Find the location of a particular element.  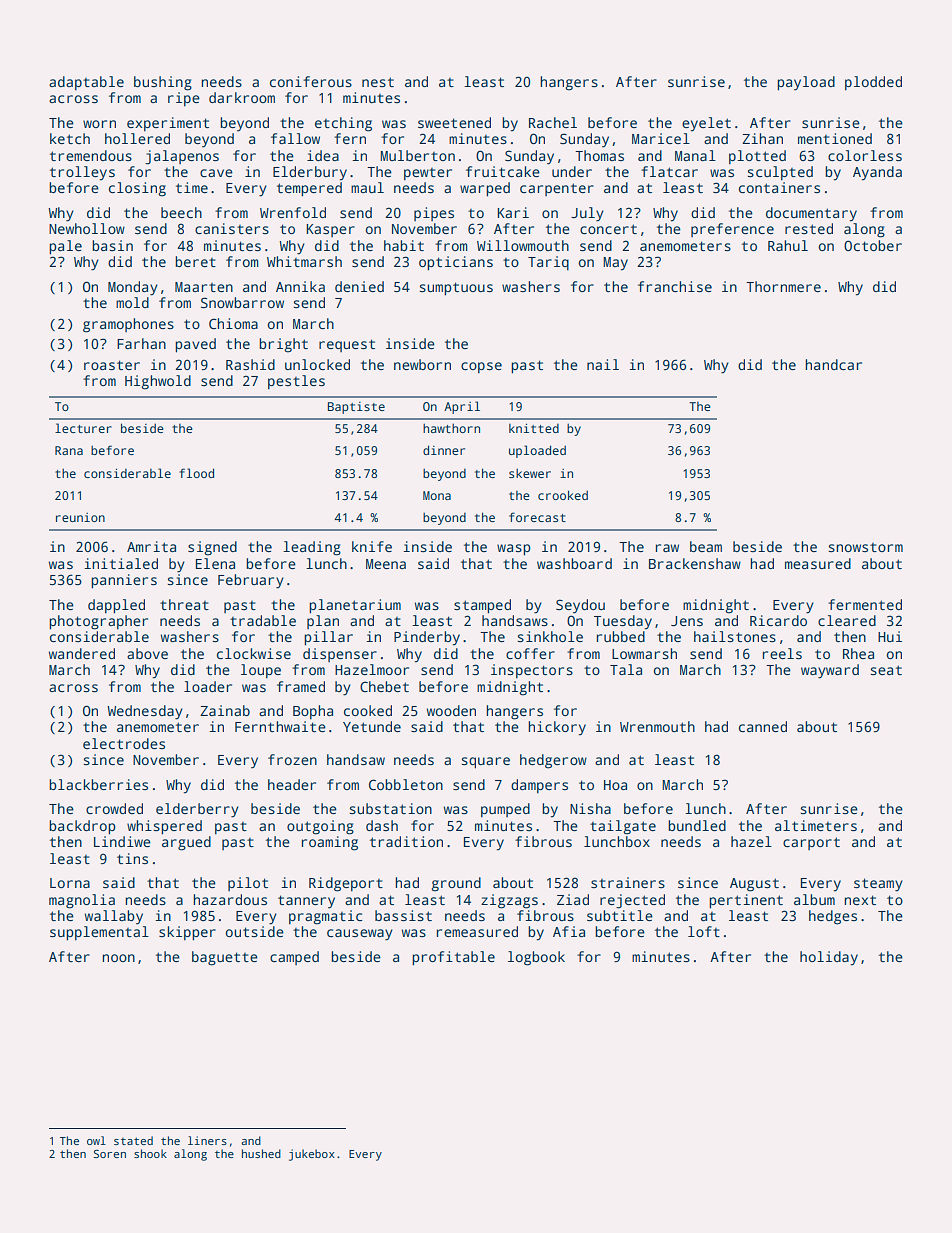

knitted is located at coordinates (534, 428).
